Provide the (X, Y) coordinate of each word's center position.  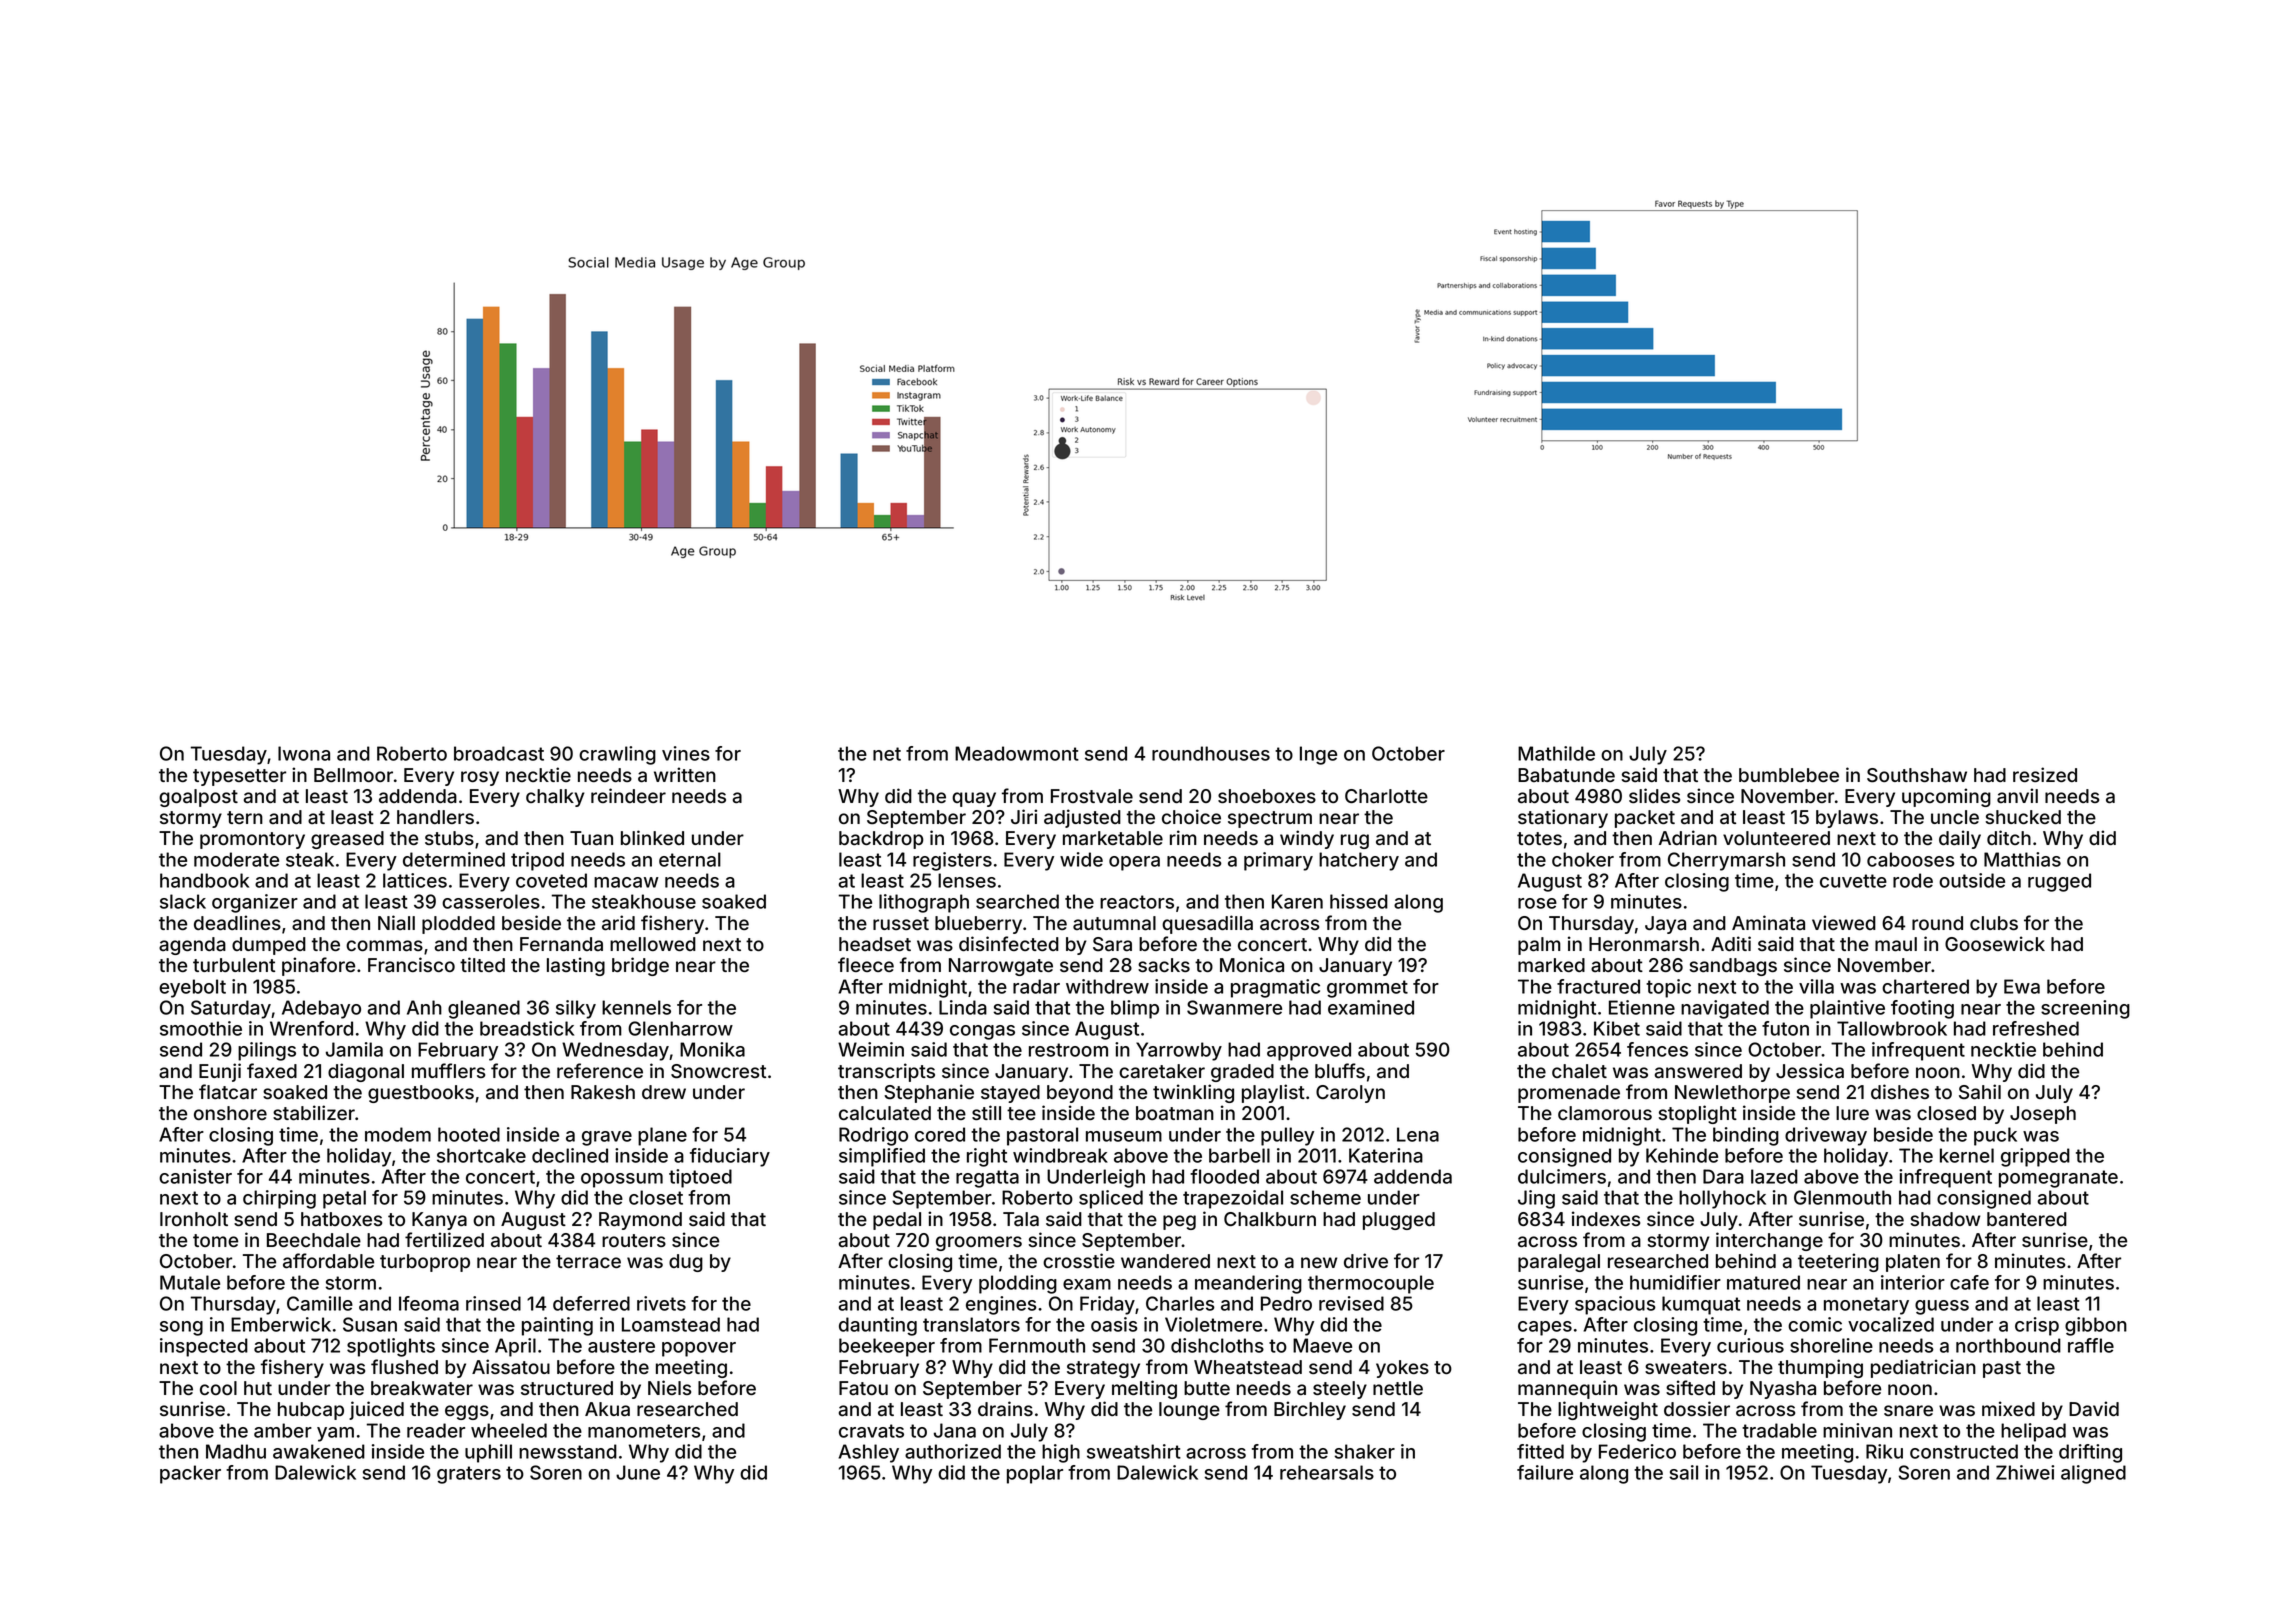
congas (982, 1032)
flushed (404, 1366)
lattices (415, 880)
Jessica (1810, 1071)
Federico (1637, 1451)
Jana (955, 1430)
